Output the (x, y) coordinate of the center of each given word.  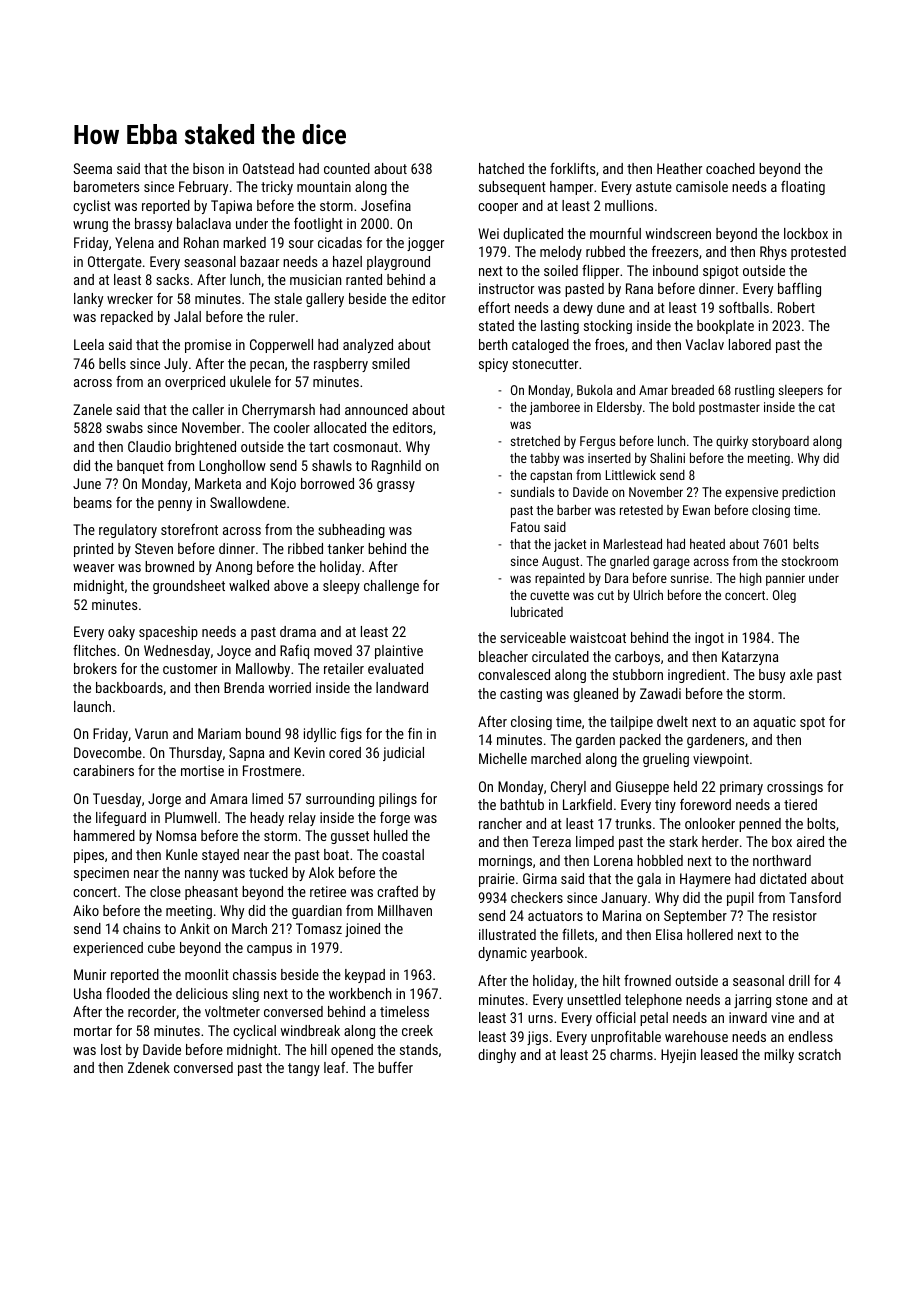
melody (561, 253)
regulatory (128, 531)
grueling (666, 760)
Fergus (597, 442)
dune (611, 307)
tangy (304, 1069)
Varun (151, 733)
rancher (500, 823)
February (203, 188)
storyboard (780, 442)
